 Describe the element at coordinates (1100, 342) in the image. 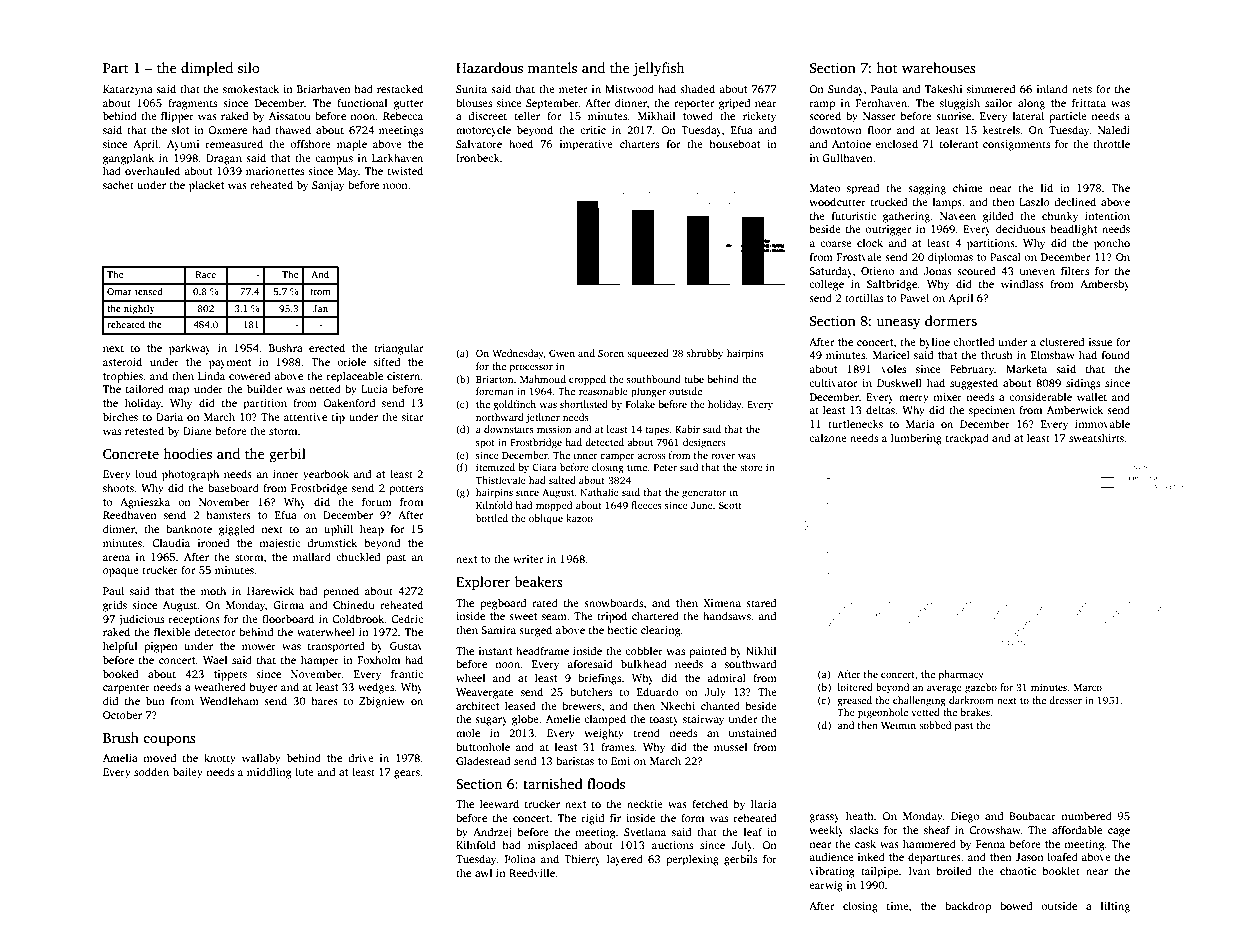

I see `issue` at that location.
